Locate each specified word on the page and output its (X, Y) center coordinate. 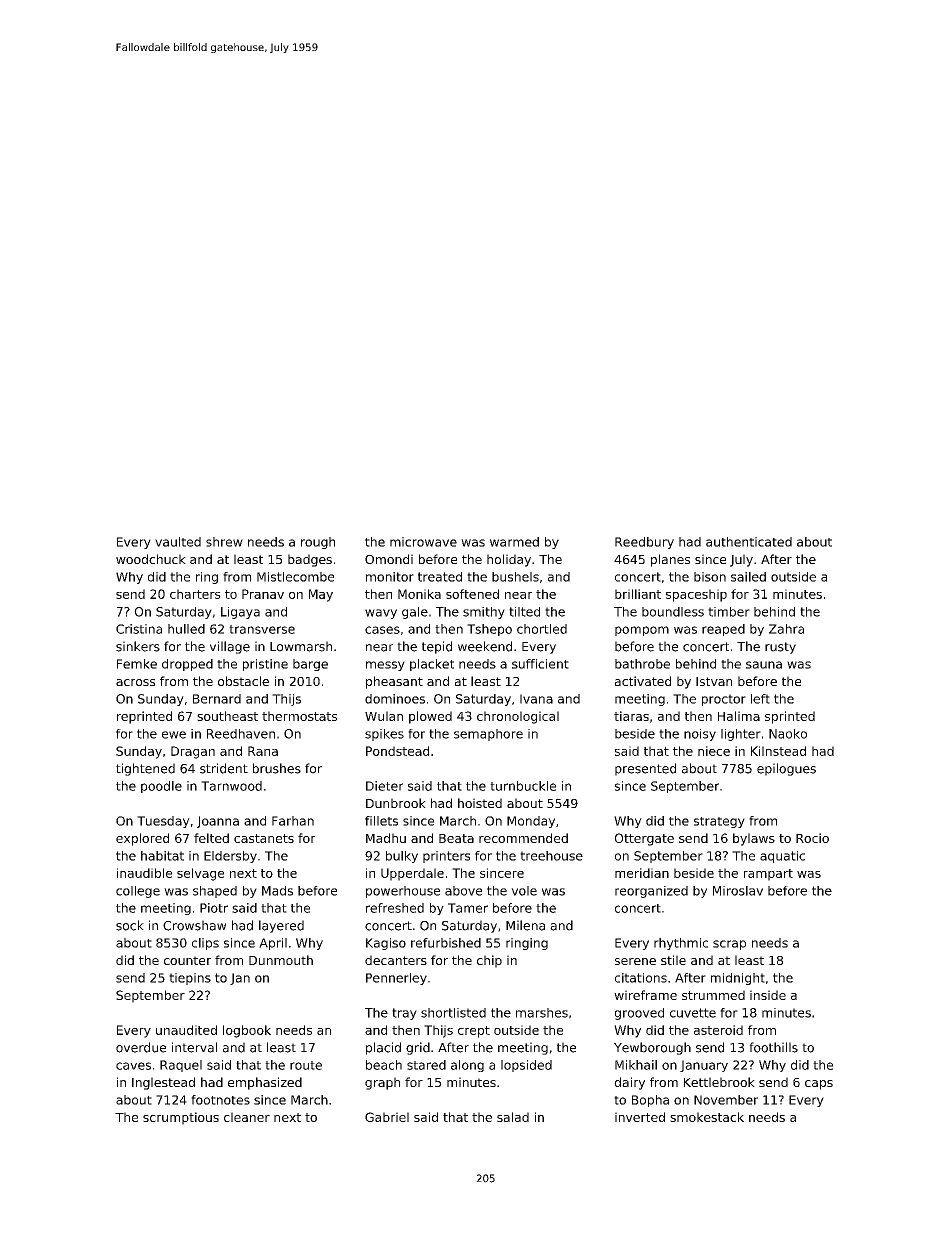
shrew (224, 542)
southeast (227, 716)
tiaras (631, 716)
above (463, 891)
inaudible (144, 873)
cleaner (247, 1117)
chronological (518, 717)
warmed (514, 542)
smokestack (707, 1117)
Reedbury (644, 543)
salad (513, 1117)
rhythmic (681, 944)
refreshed (395, 908)
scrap (729, 945)
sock (130, 925)
